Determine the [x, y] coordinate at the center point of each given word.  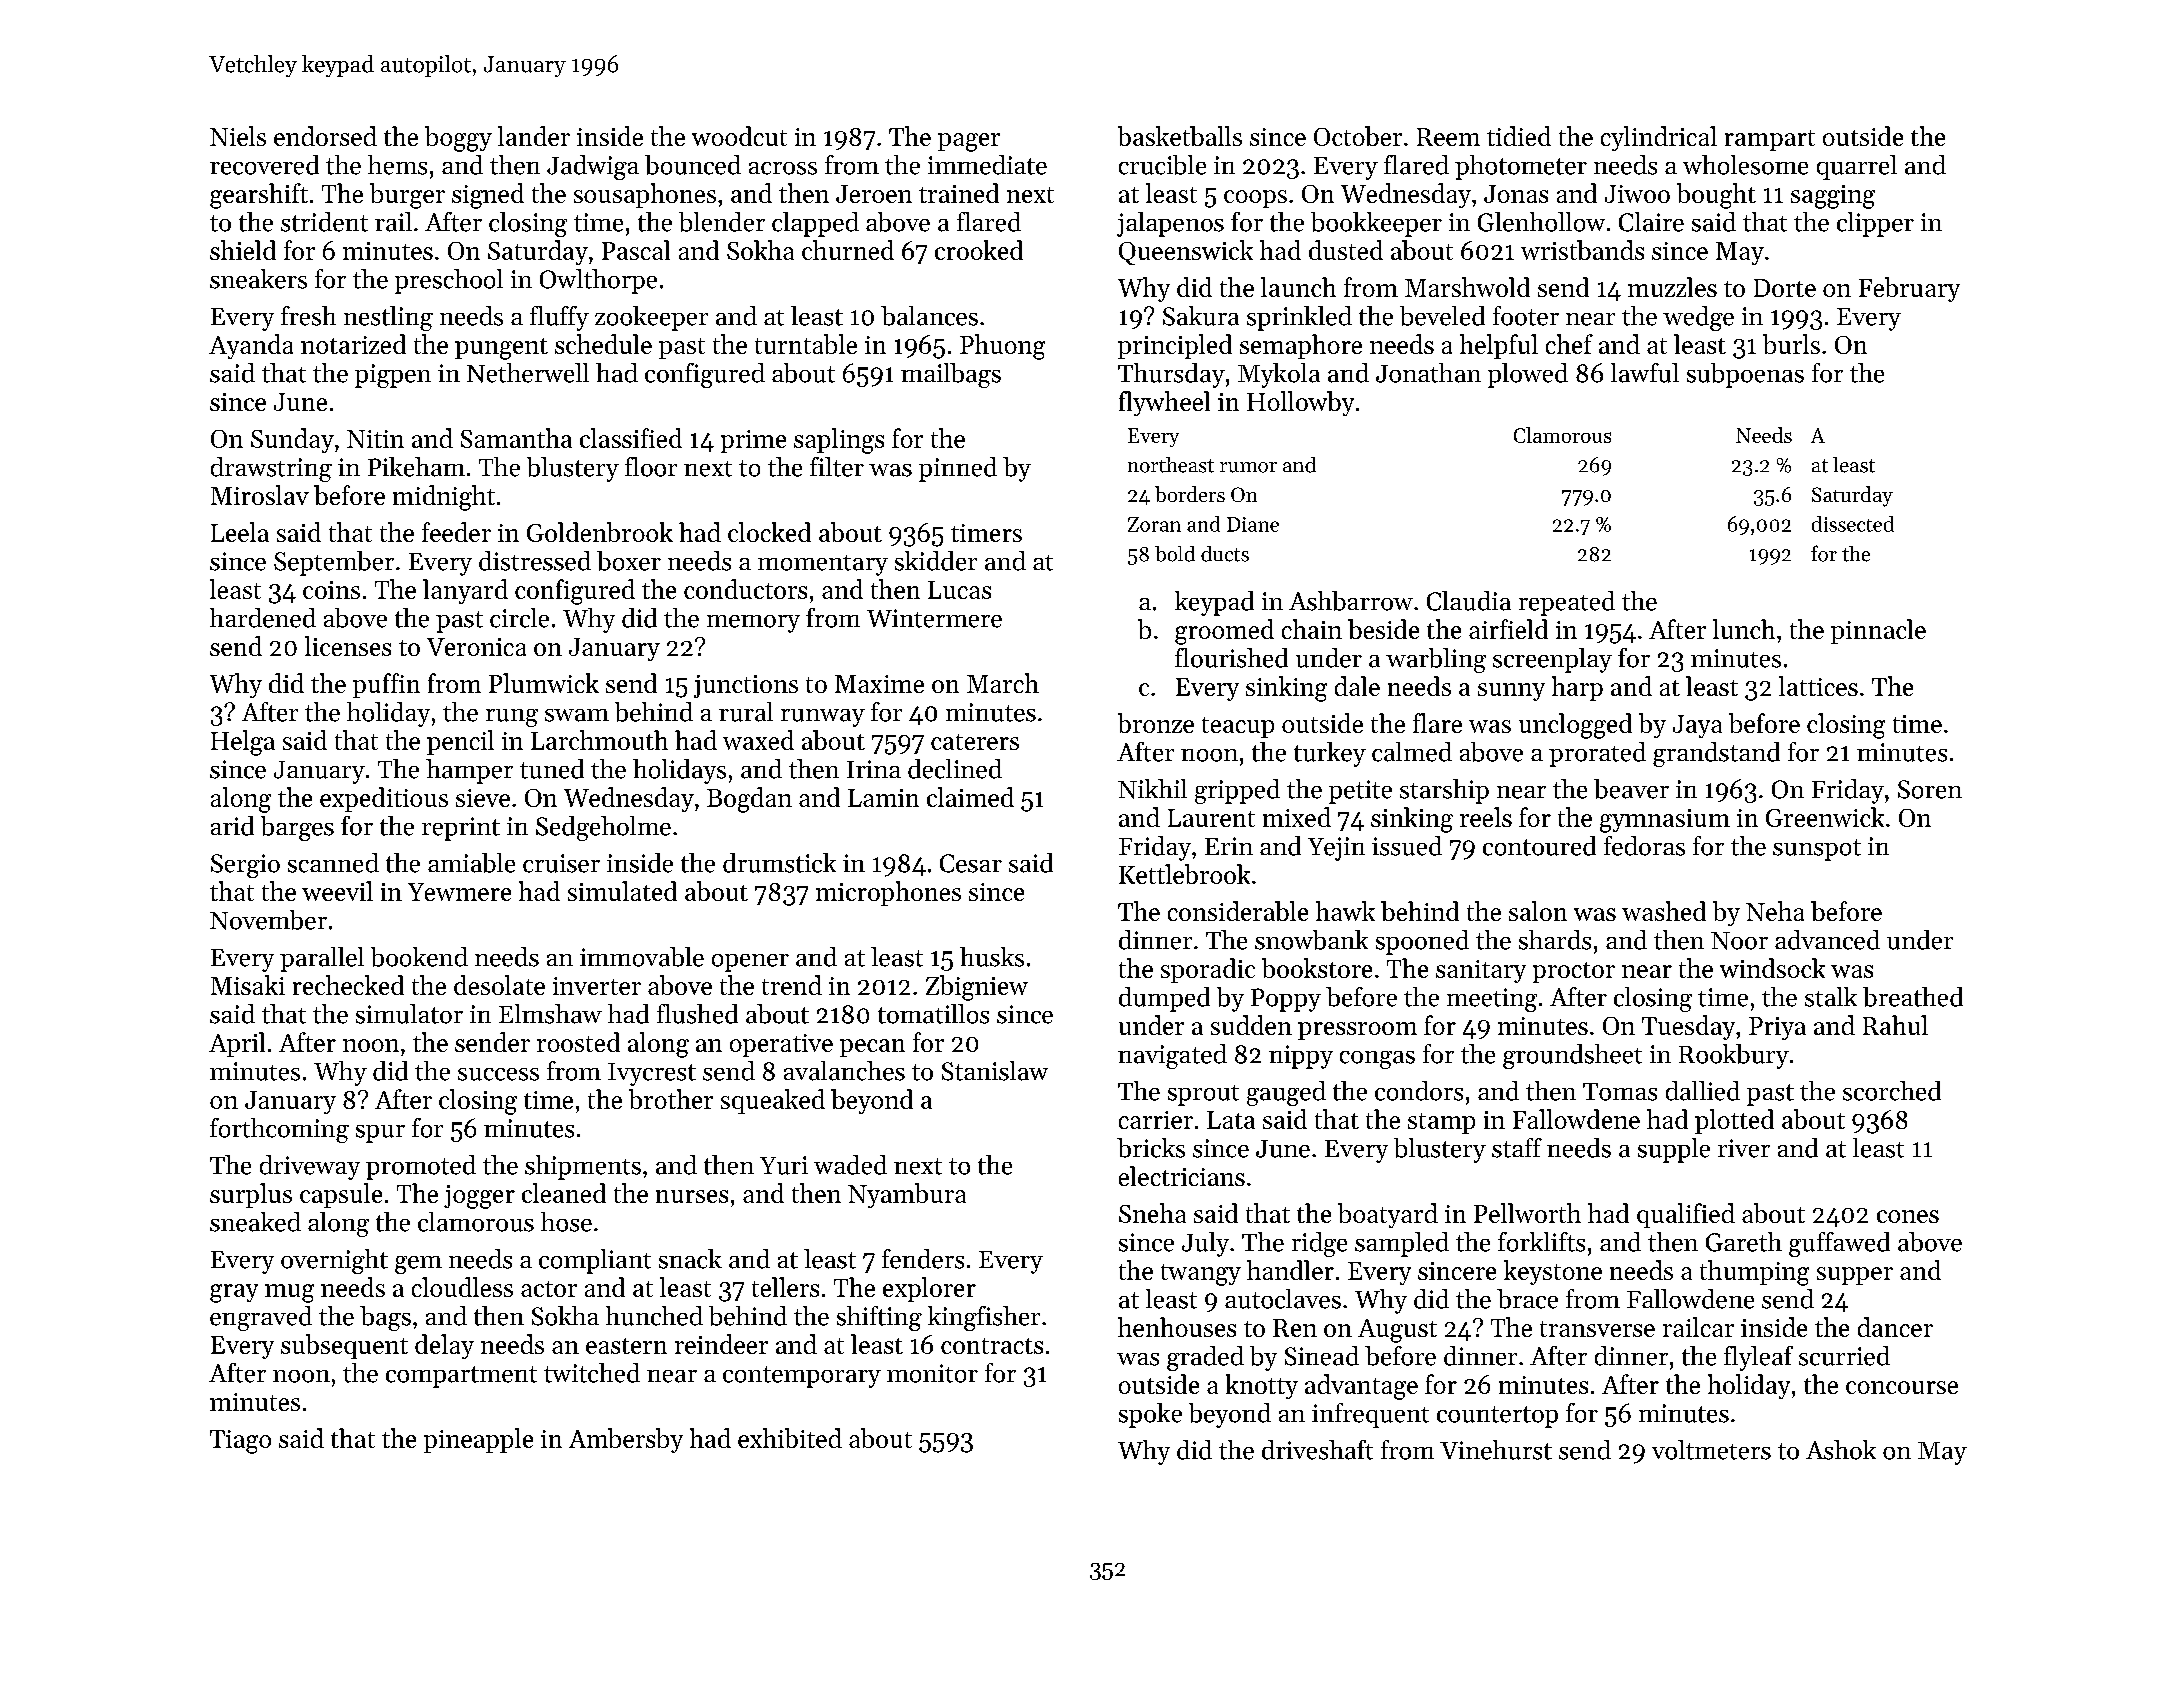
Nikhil [1152, 789]
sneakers [258, 279]
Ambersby [626, 1440]
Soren [1930, 789]
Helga [243, 743]
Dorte [1785, 288]
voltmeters [1711, 1450]
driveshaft [1317, 1450]
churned [848, 250]
